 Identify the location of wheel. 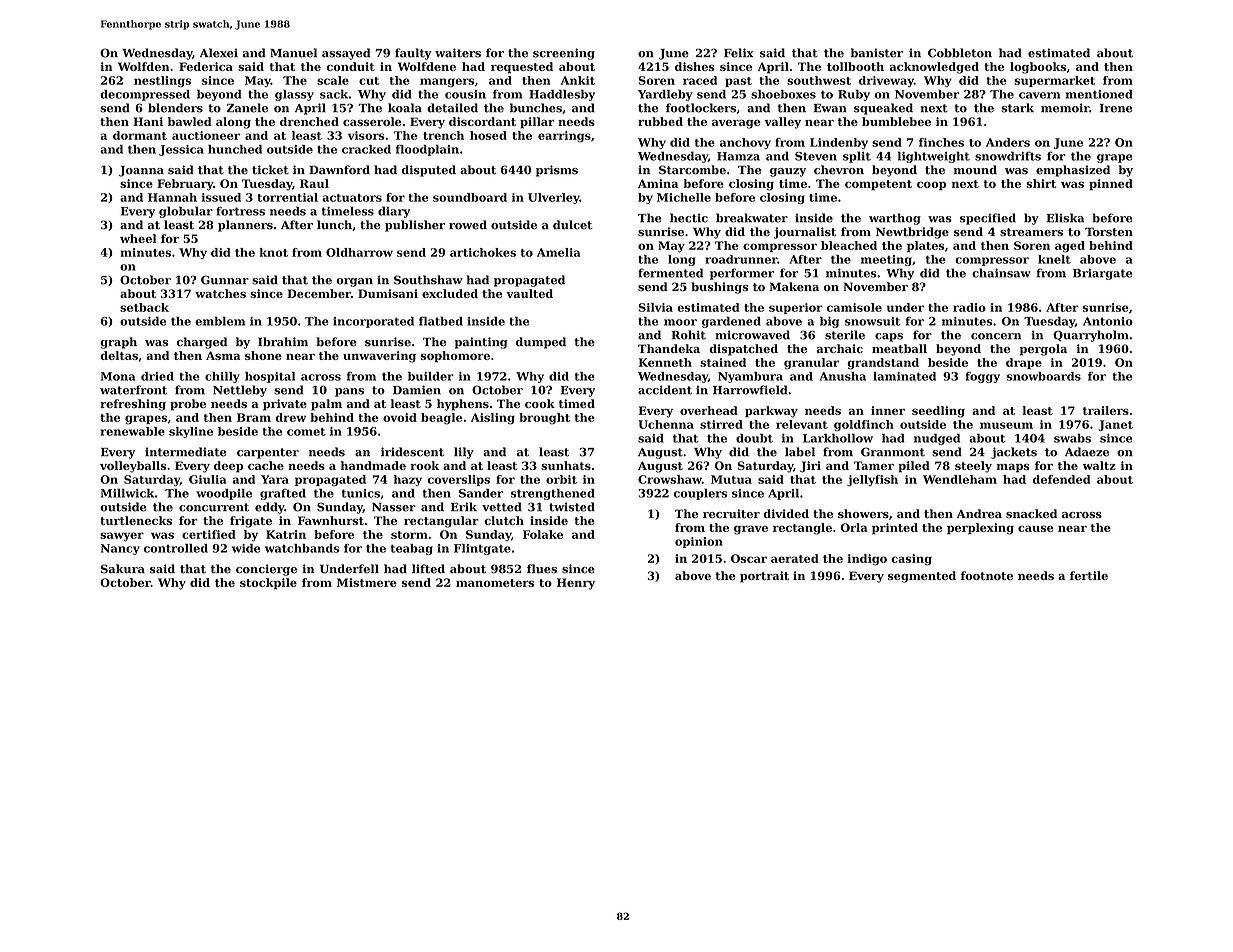
(138, 238).
